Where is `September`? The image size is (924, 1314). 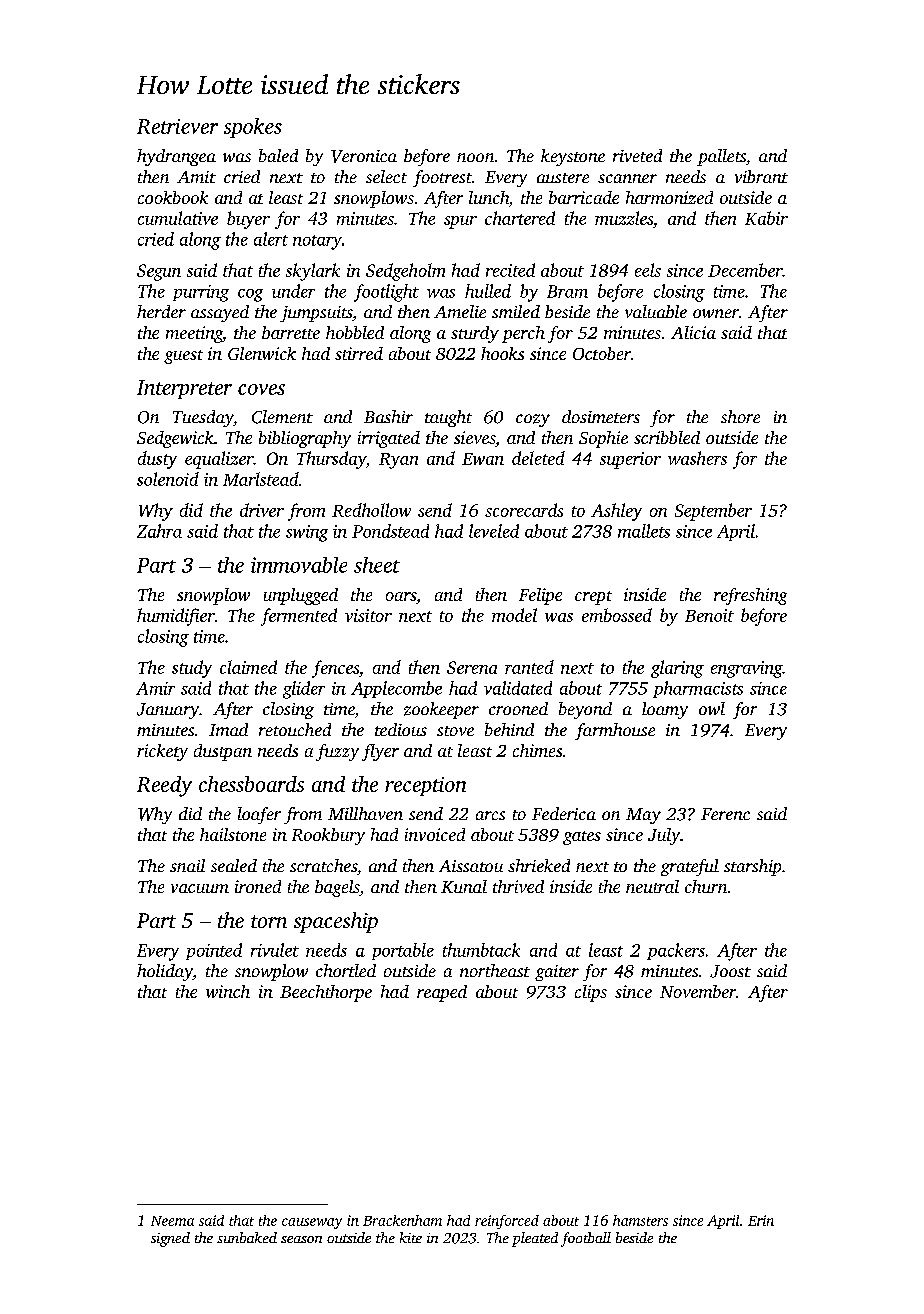 September is located at coordinates (713, 512).
